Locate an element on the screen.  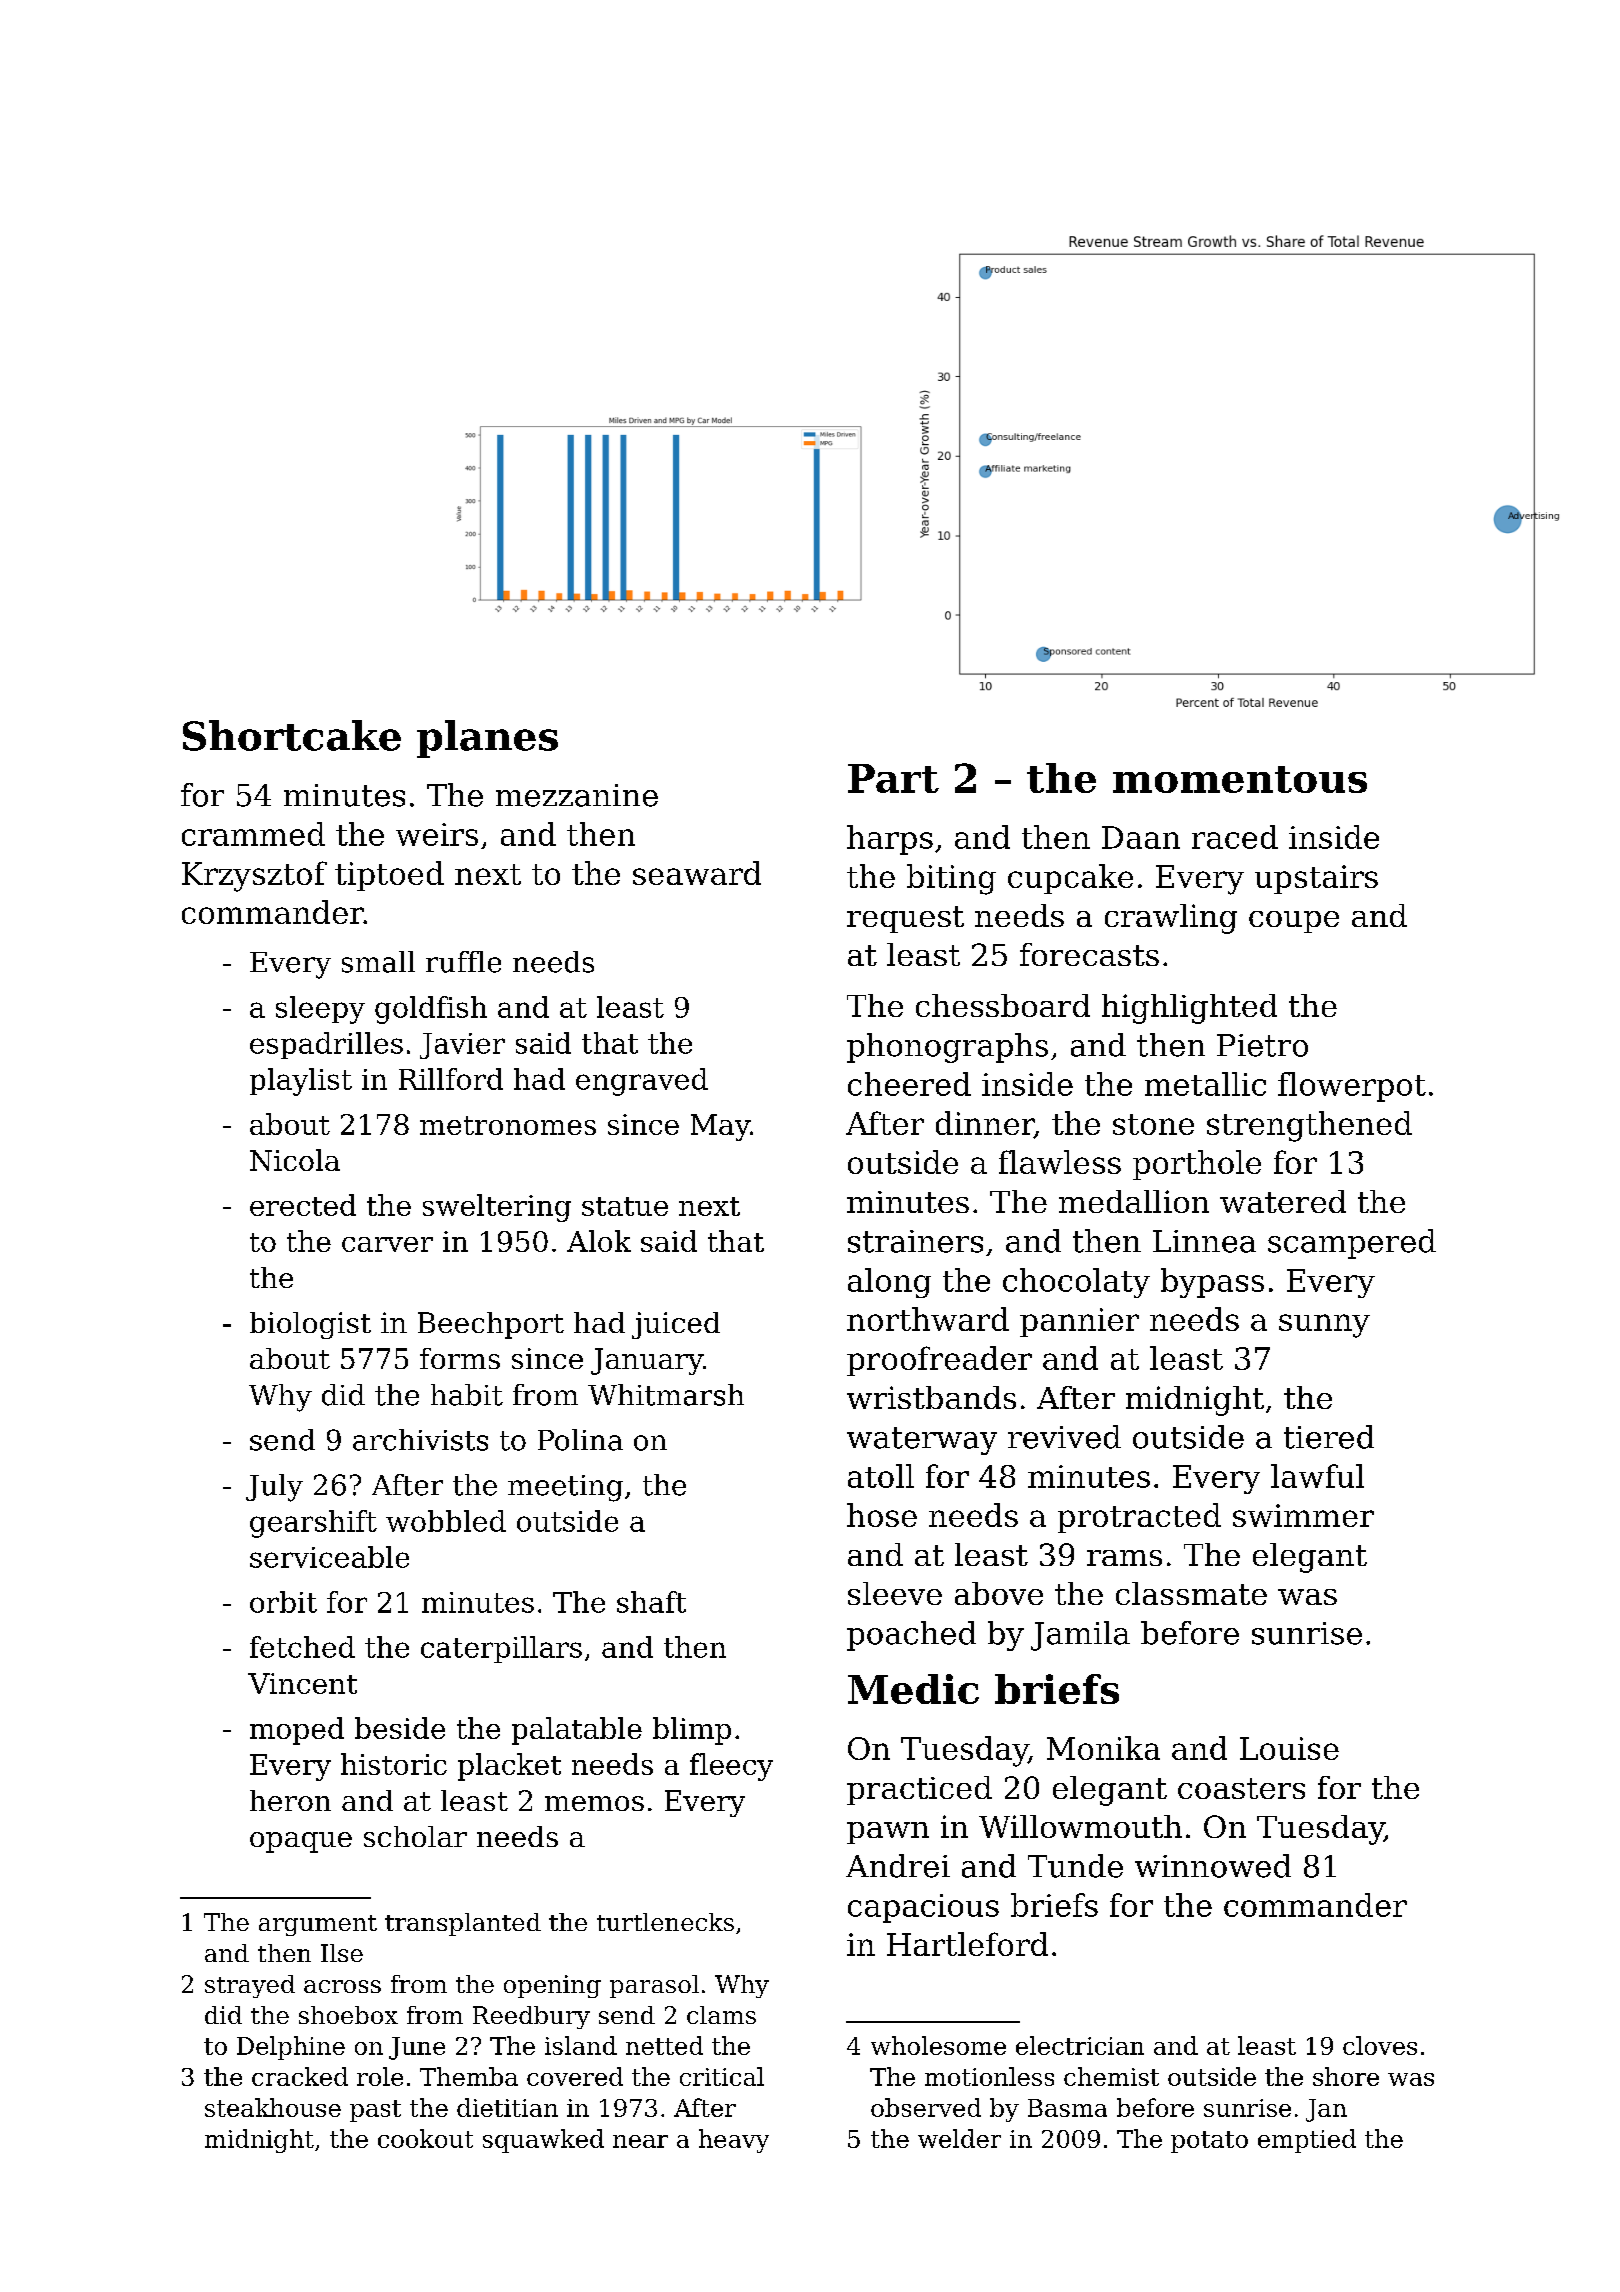
Part is located at coordinates (893, 778).
